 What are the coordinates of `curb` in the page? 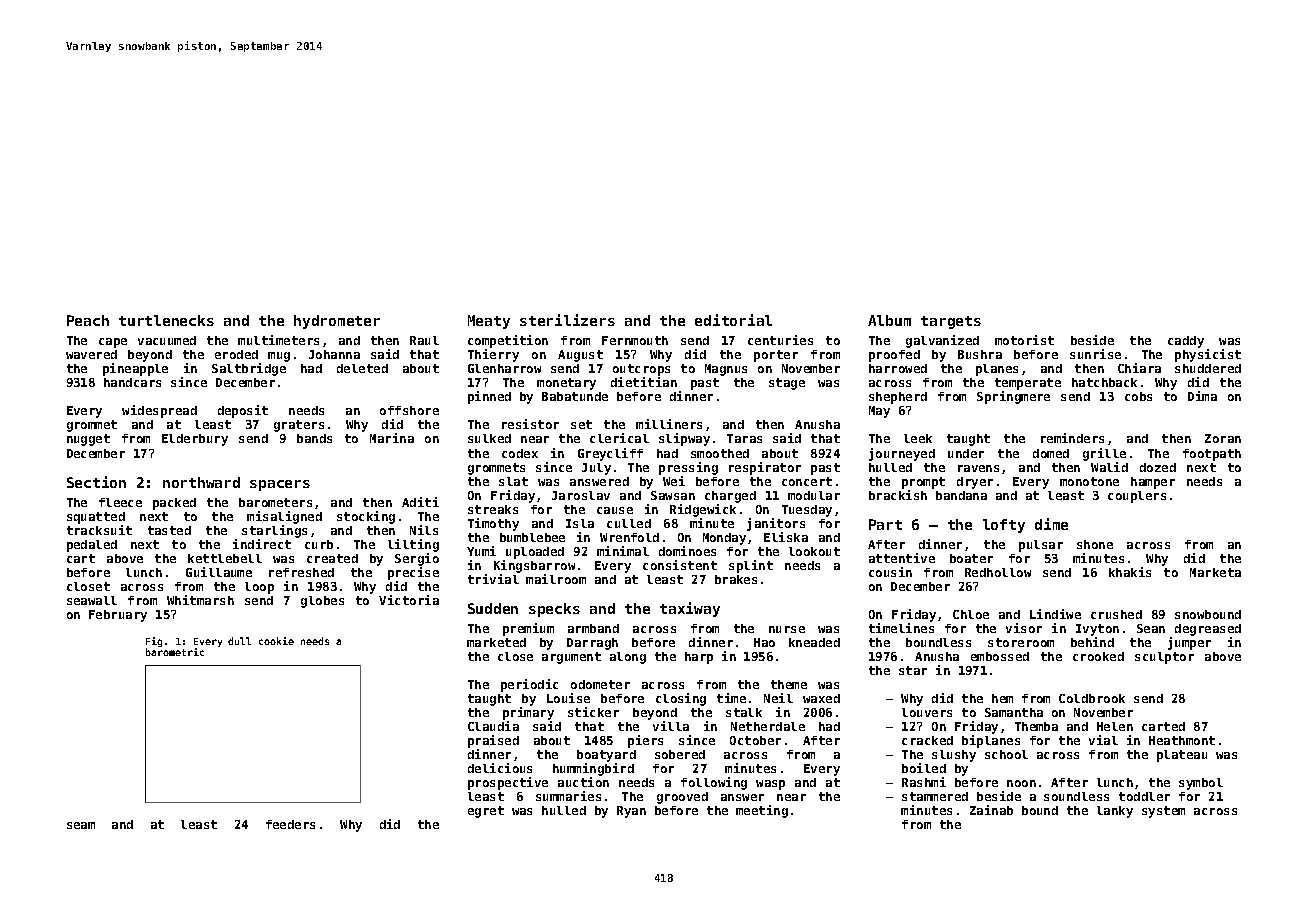 It's located at (319, 544).
